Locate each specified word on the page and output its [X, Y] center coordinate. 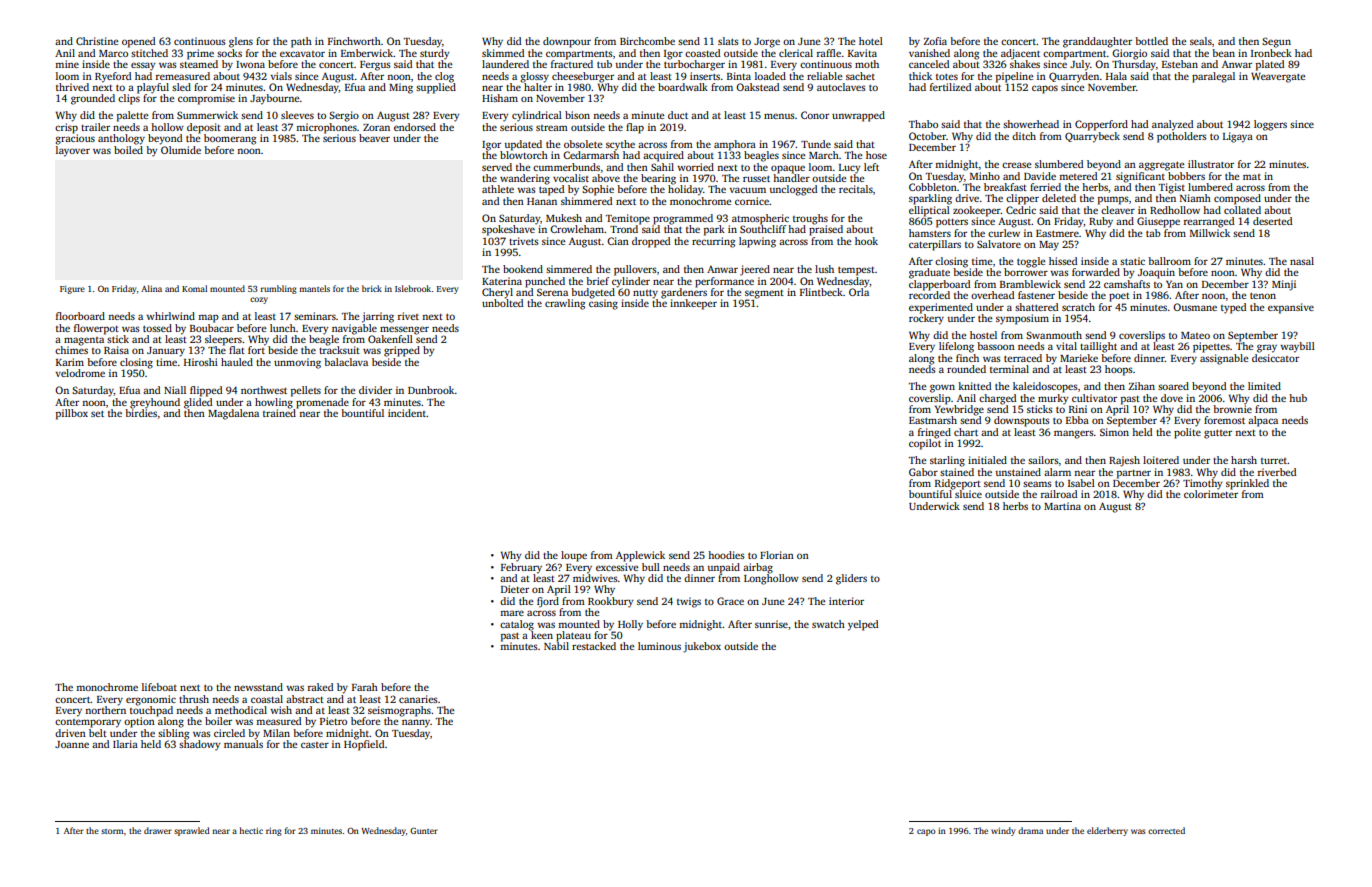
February [521, 568]
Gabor [923, 472]
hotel [871, 41]
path [301, 42]
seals [1201, 41]
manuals [243, 744]
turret [1274, 461]
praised [826, 230]
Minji [1284, 285]
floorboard [80, 316]
